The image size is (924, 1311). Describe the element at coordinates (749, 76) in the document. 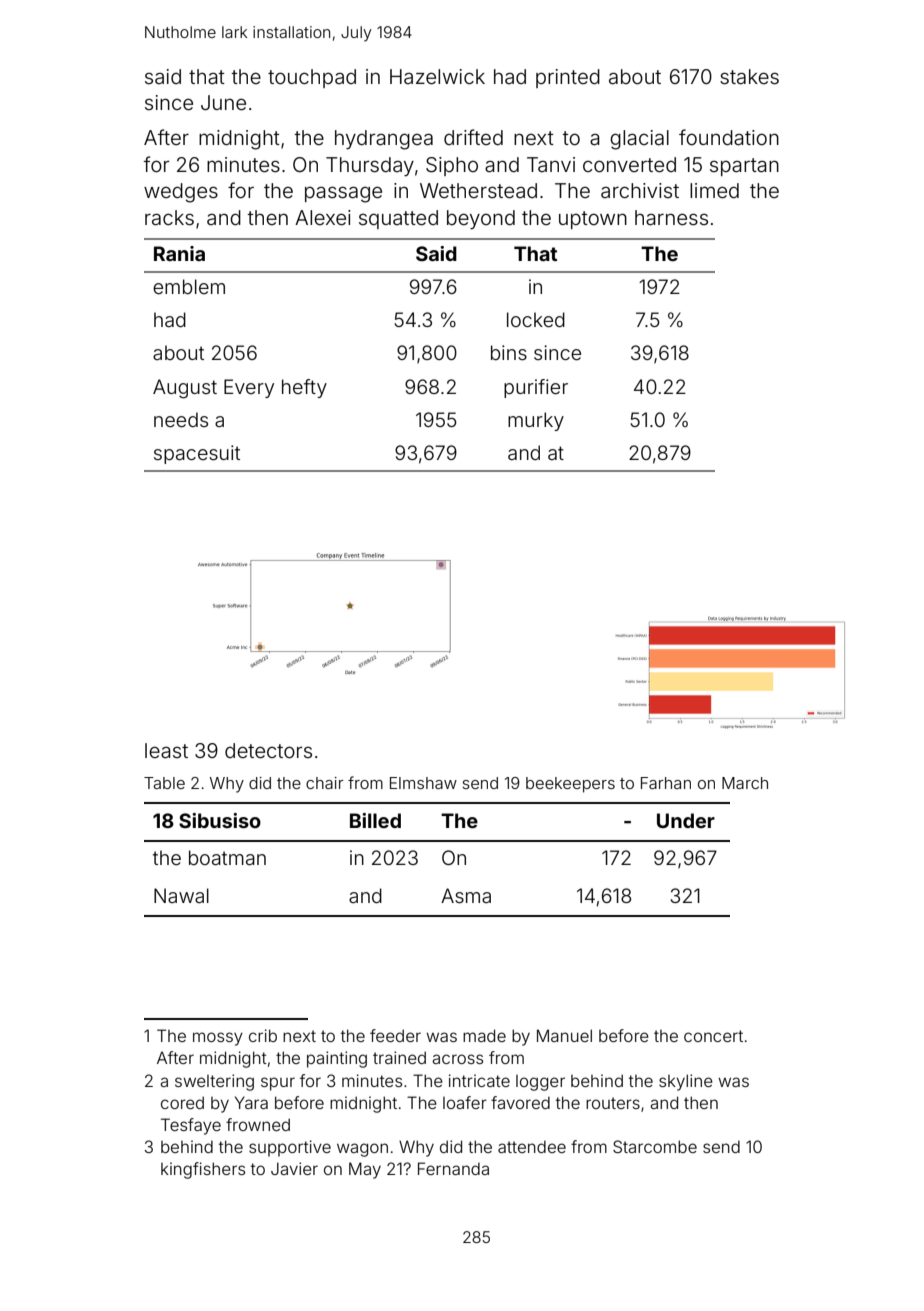

I see `stakes` at that location.
